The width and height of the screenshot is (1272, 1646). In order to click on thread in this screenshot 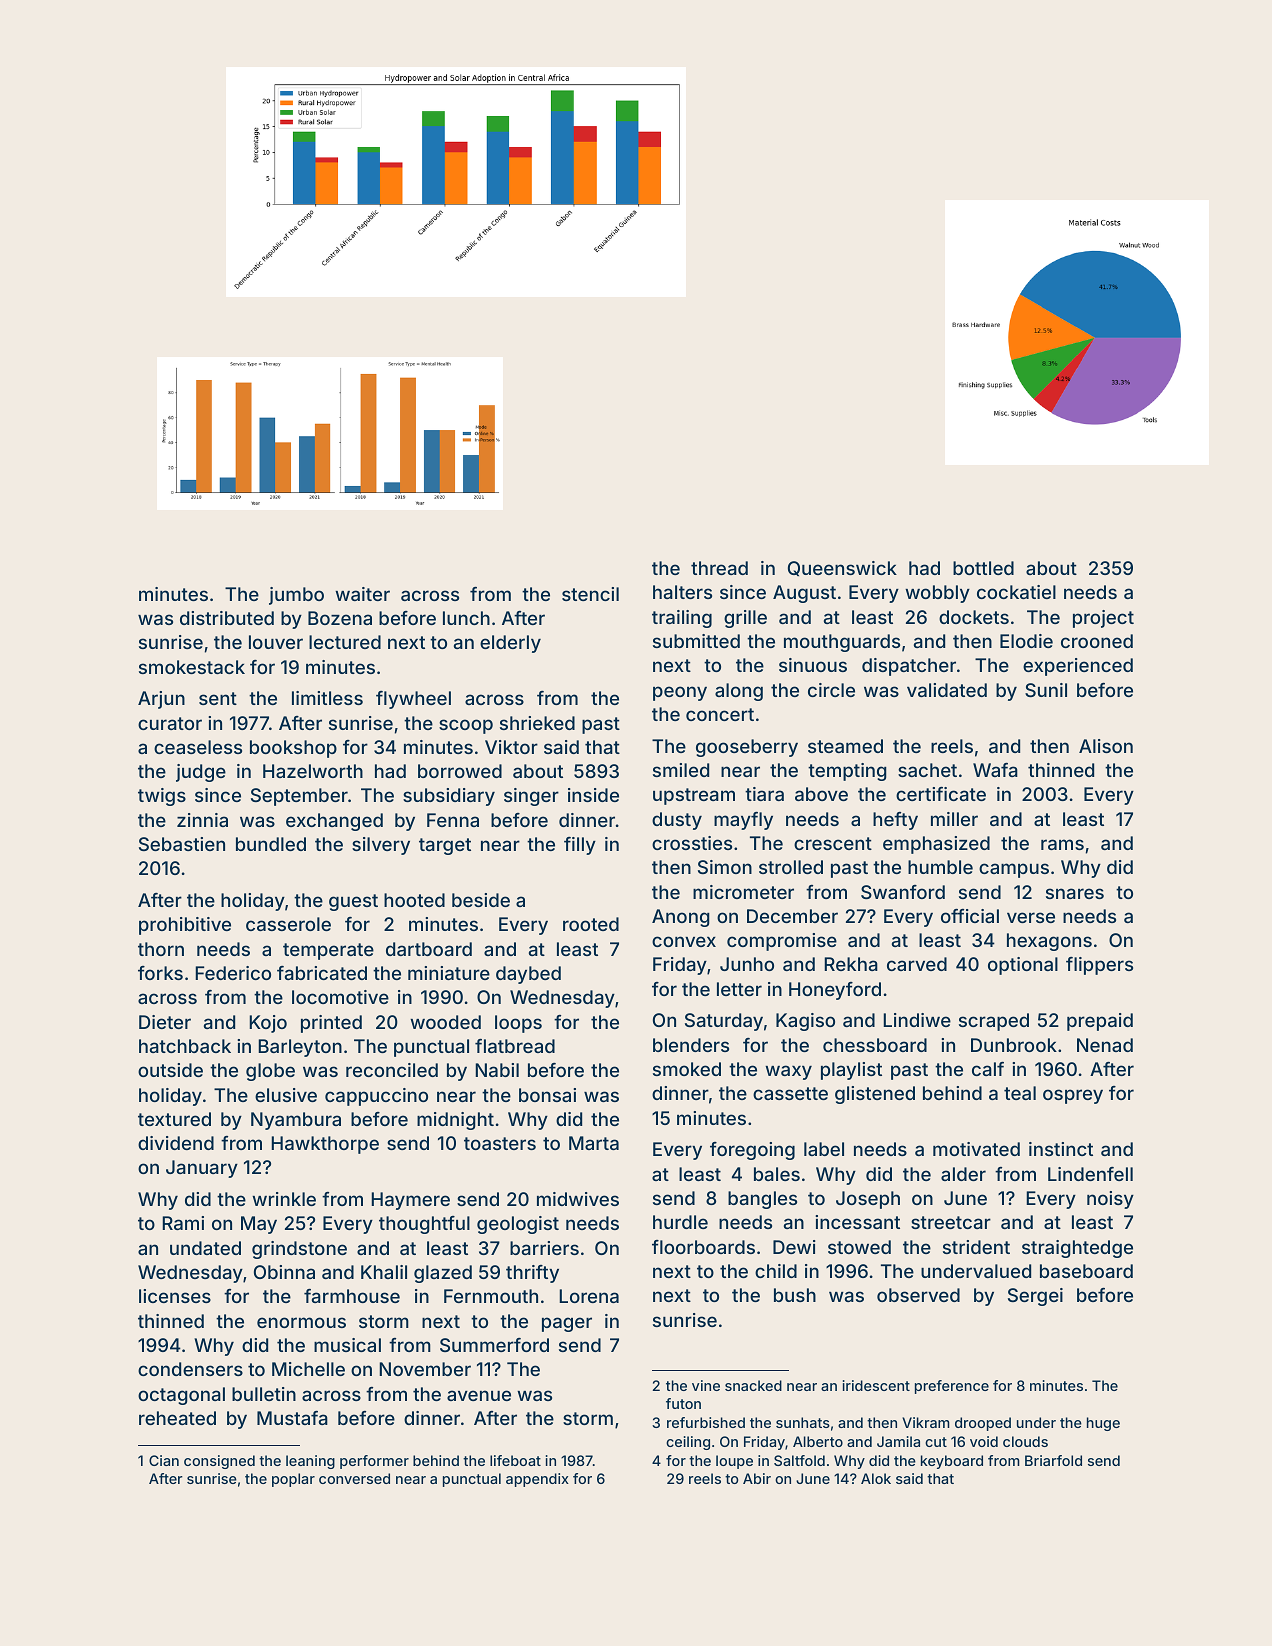, I will do `click(719, 568)`.
